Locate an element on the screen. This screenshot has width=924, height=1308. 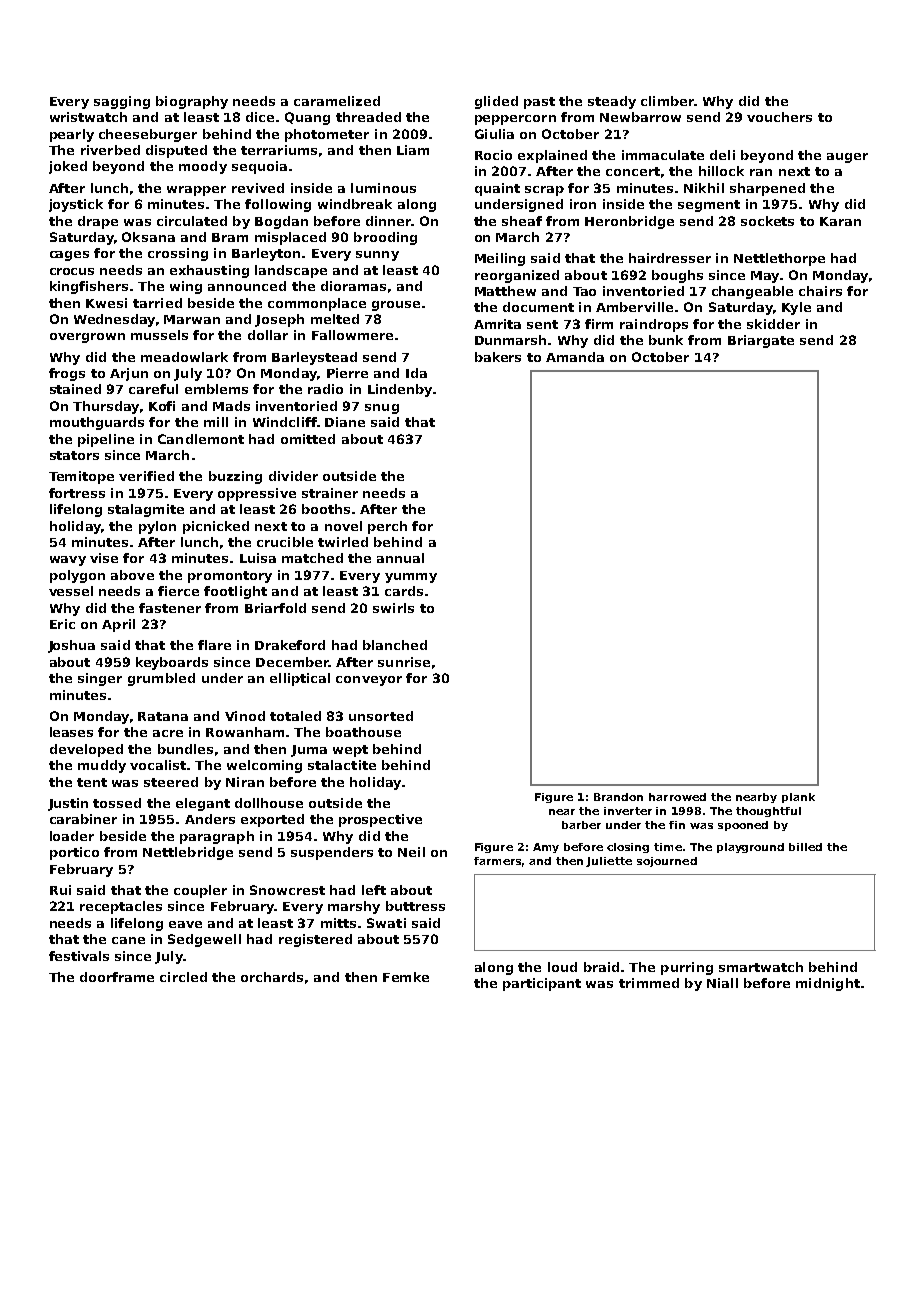
climber is located at coordinates (667, 101).
